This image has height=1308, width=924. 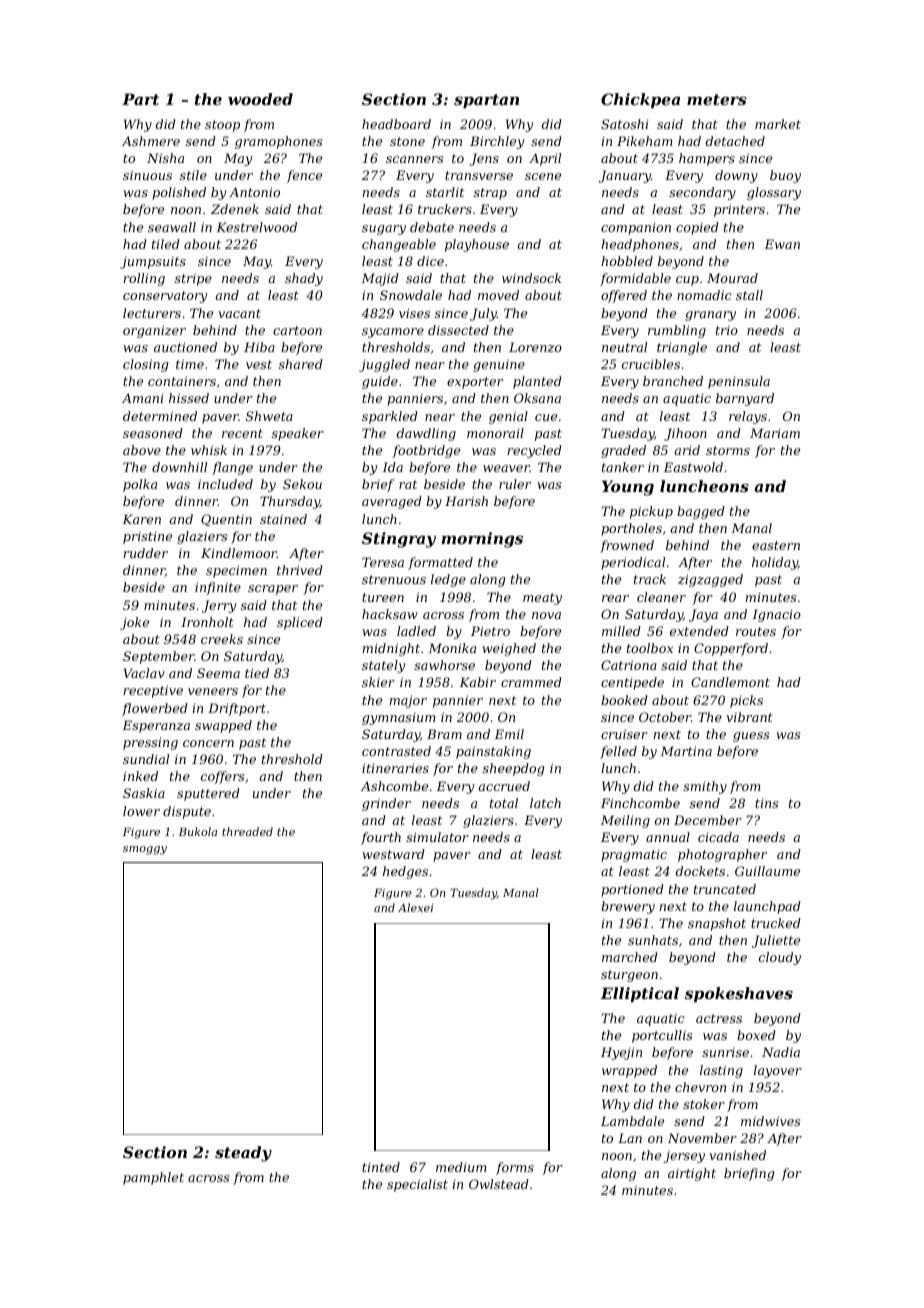 I want to click on airtight, so click(x=692, y=1174).
